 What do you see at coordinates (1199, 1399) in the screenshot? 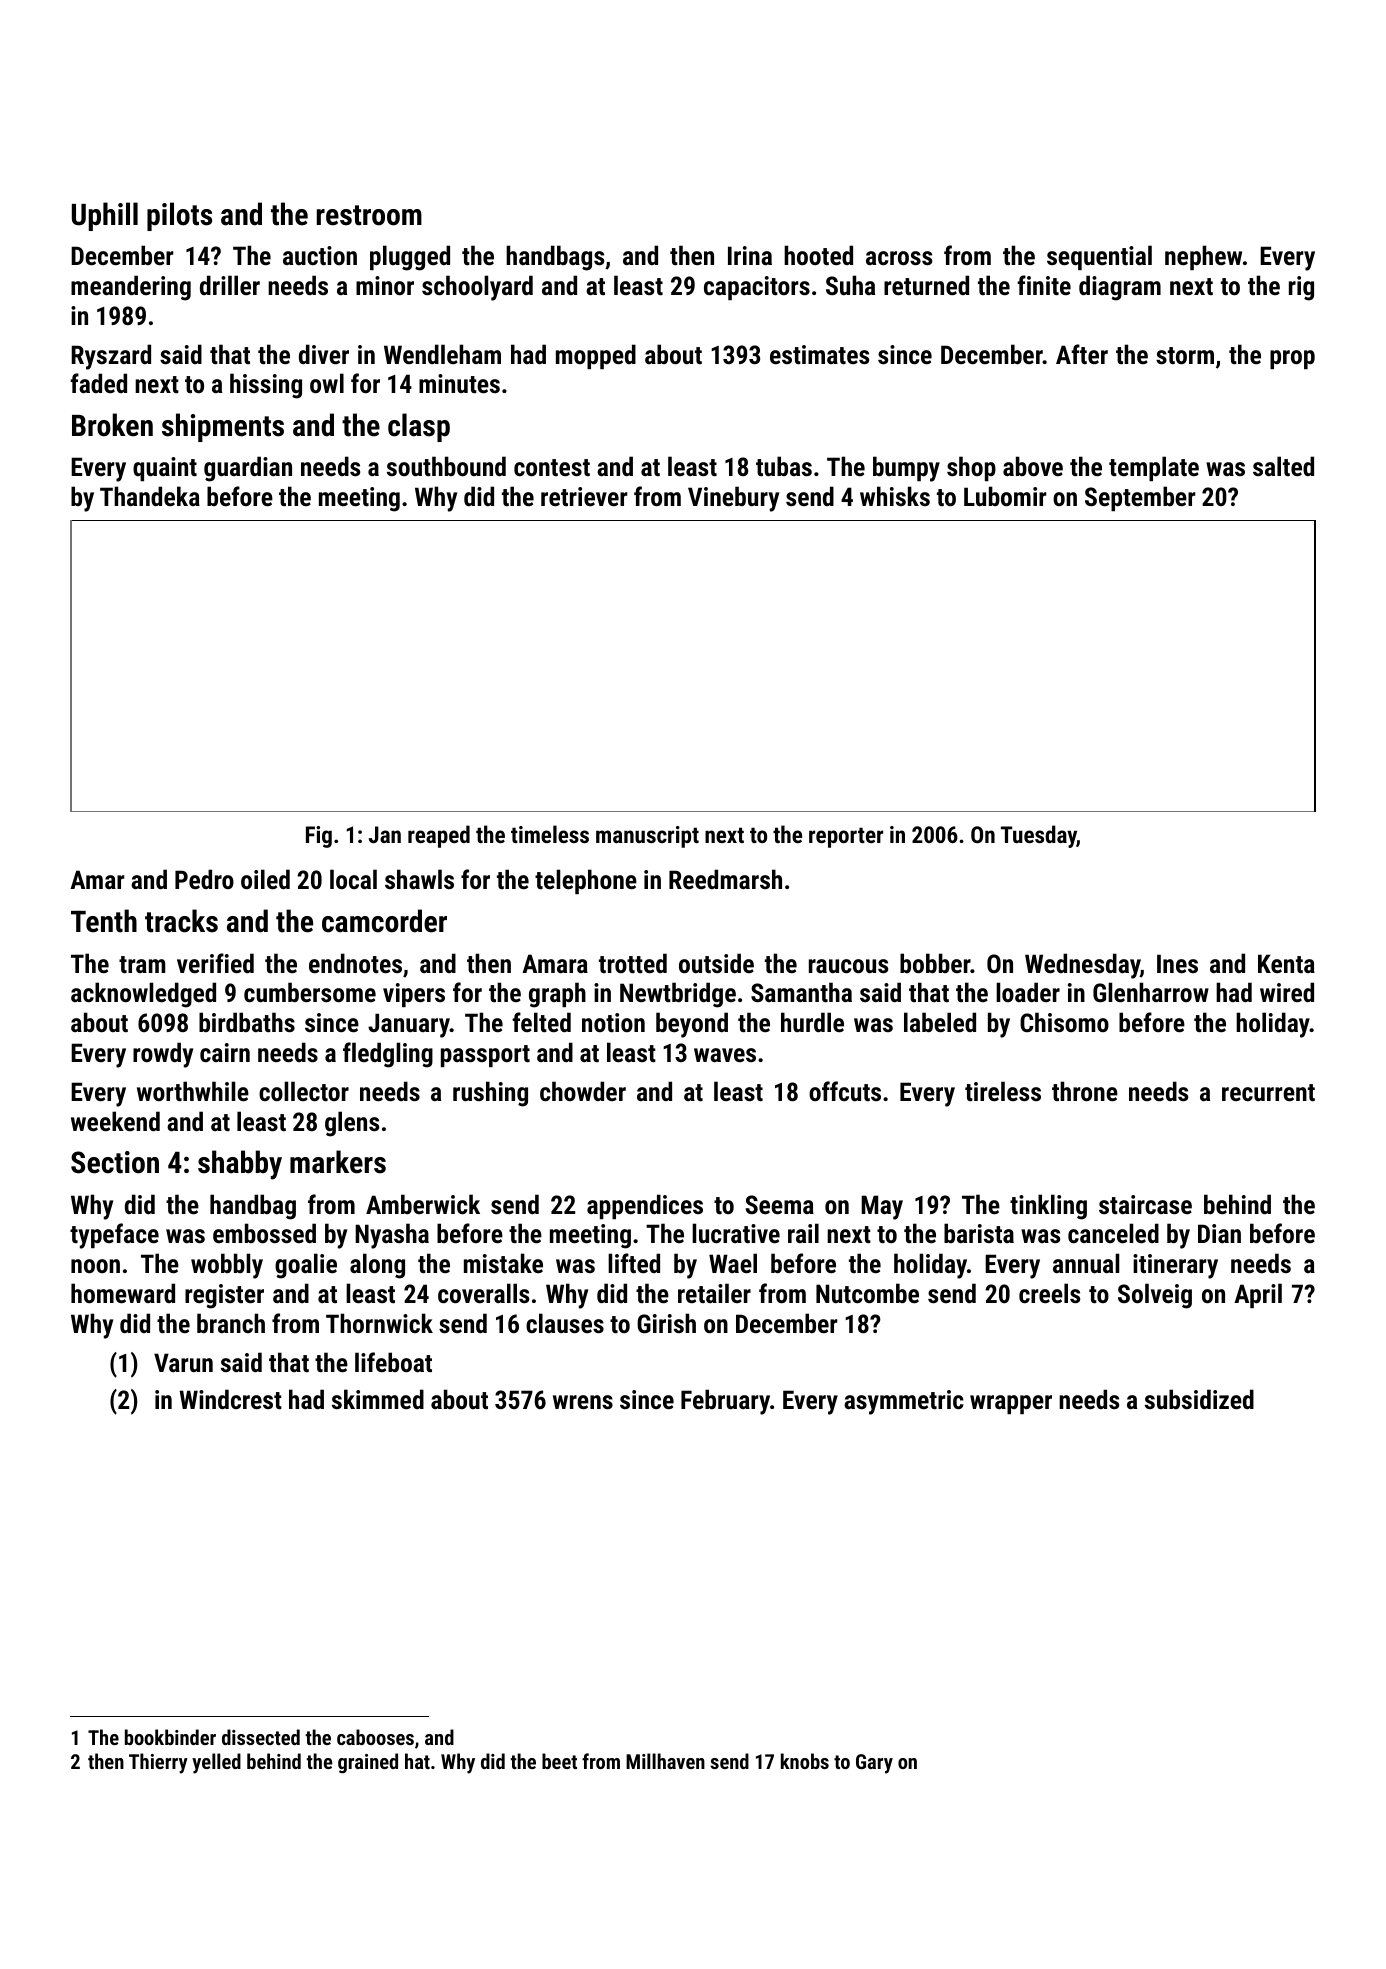
I see `subsidized` at bounding box center [1199, 1399].
